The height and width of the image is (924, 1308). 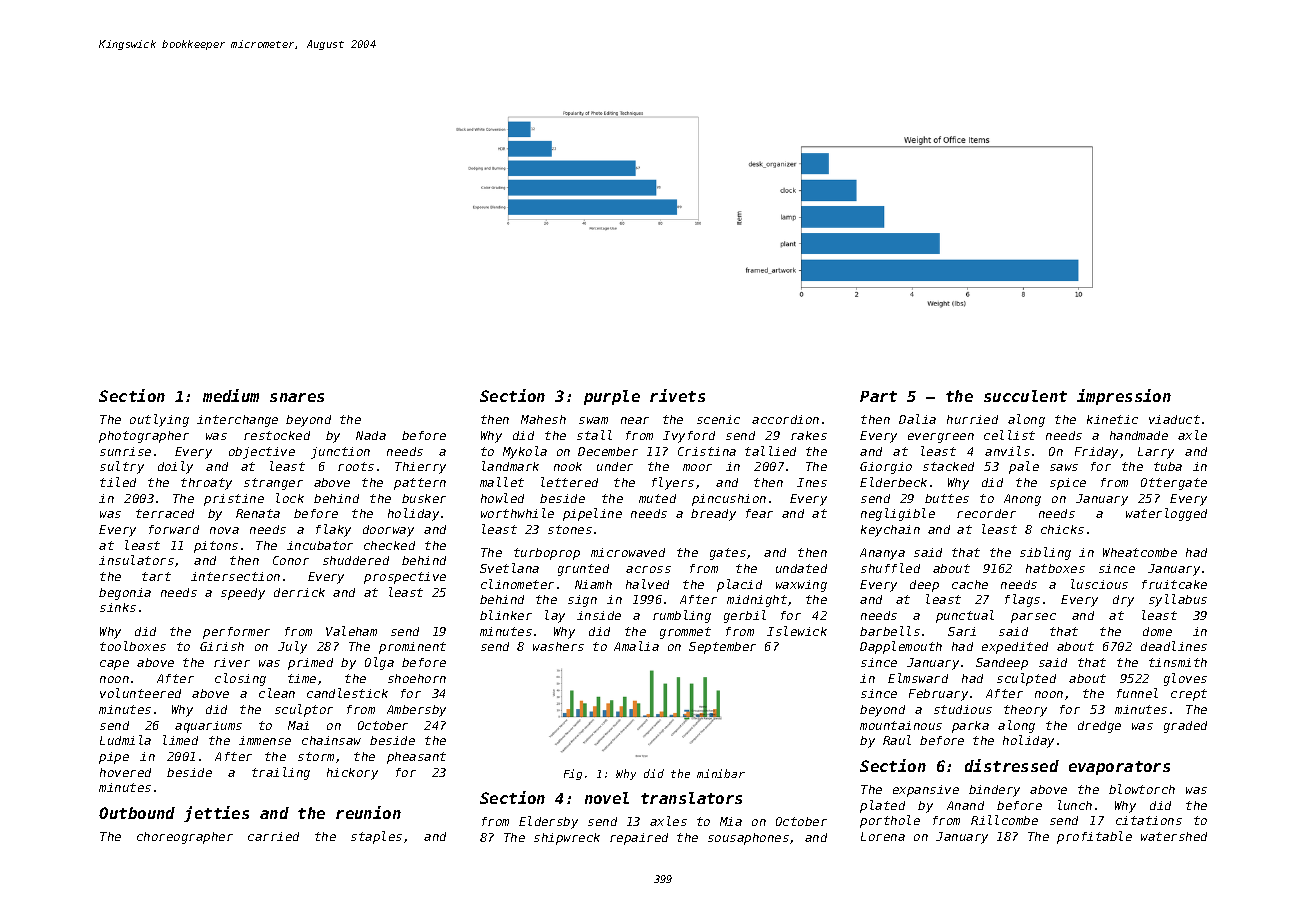 What do you see at coordinates (897, 740) in the image?
I see `Raul` at bounding box center [897, 740].
